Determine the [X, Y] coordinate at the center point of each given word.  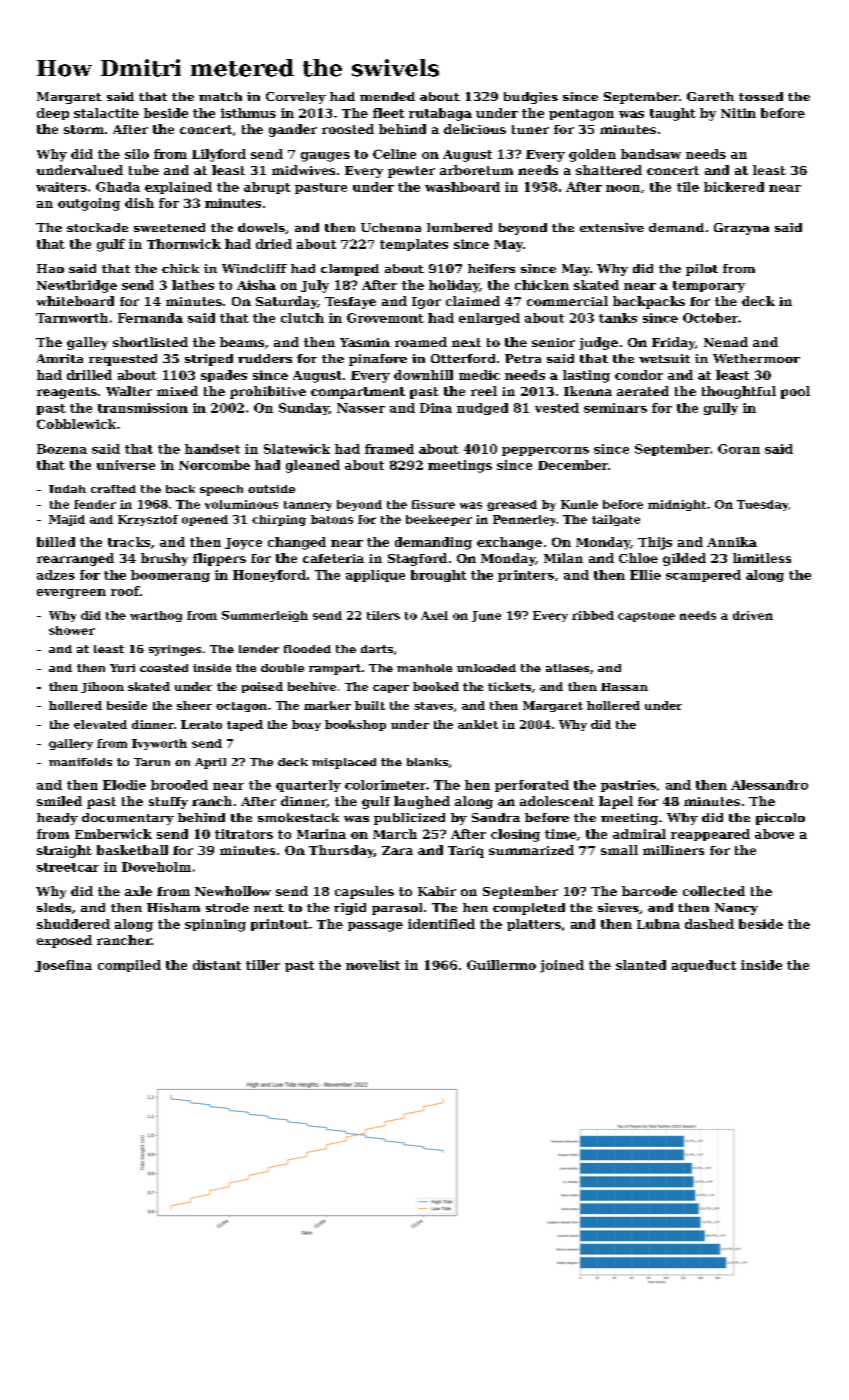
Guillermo [501, 965]
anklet [478, 724]
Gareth [710, 96]
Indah [67, 489]
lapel [616, 802]
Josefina [63, 966]
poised [262, 687]
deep [53, 114]
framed [389, 449]
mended [387, 96]
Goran [739, 449]
